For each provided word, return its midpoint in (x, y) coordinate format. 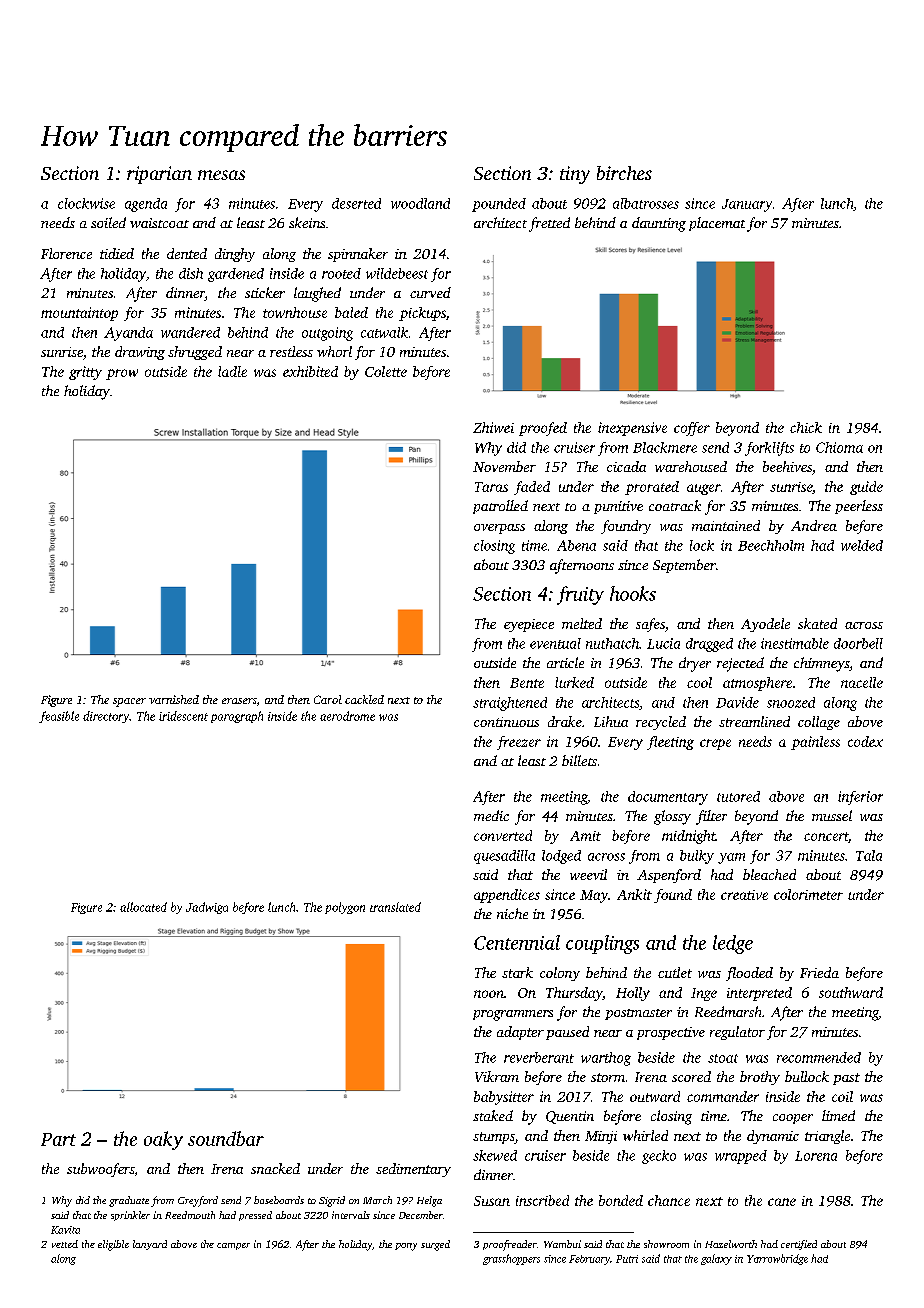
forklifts (769, 449)
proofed (543, 429)
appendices (507, 896)
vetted (65, 1244)
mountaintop (79, 314)
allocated (143, 907)
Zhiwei (493, 427)
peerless (859, 507)
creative (744, 895)
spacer (129, 702)
